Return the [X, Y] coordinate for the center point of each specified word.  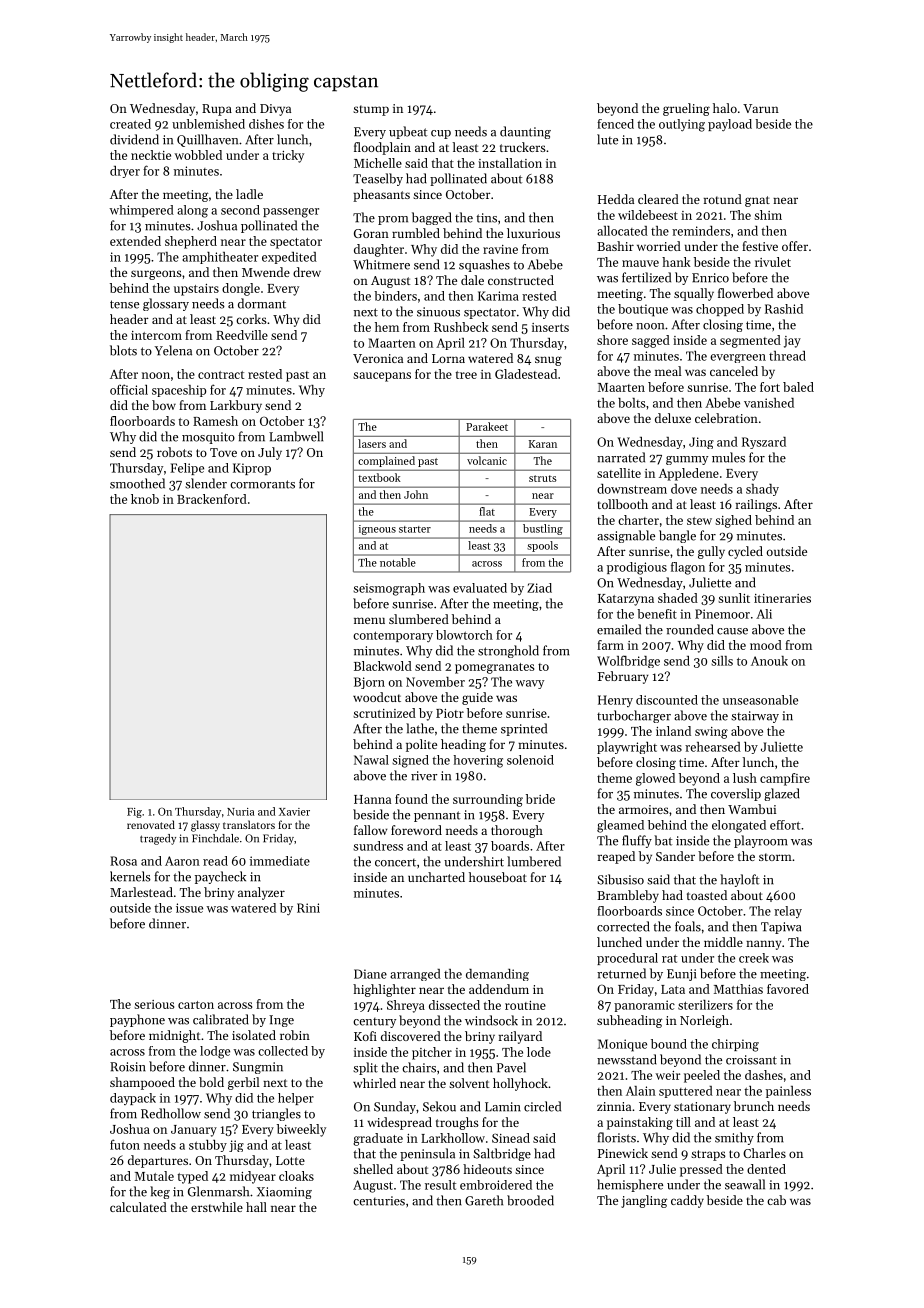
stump [371, 110]
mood [766, 645]
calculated [138, 1207]
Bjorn [369, 683]
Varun [761, 108]
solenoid [530, 760]
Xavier [294, 812]
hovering [478, 761]
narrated [621, 457]
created [130, 124]
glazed [782, 794]
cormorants [262, 484]
